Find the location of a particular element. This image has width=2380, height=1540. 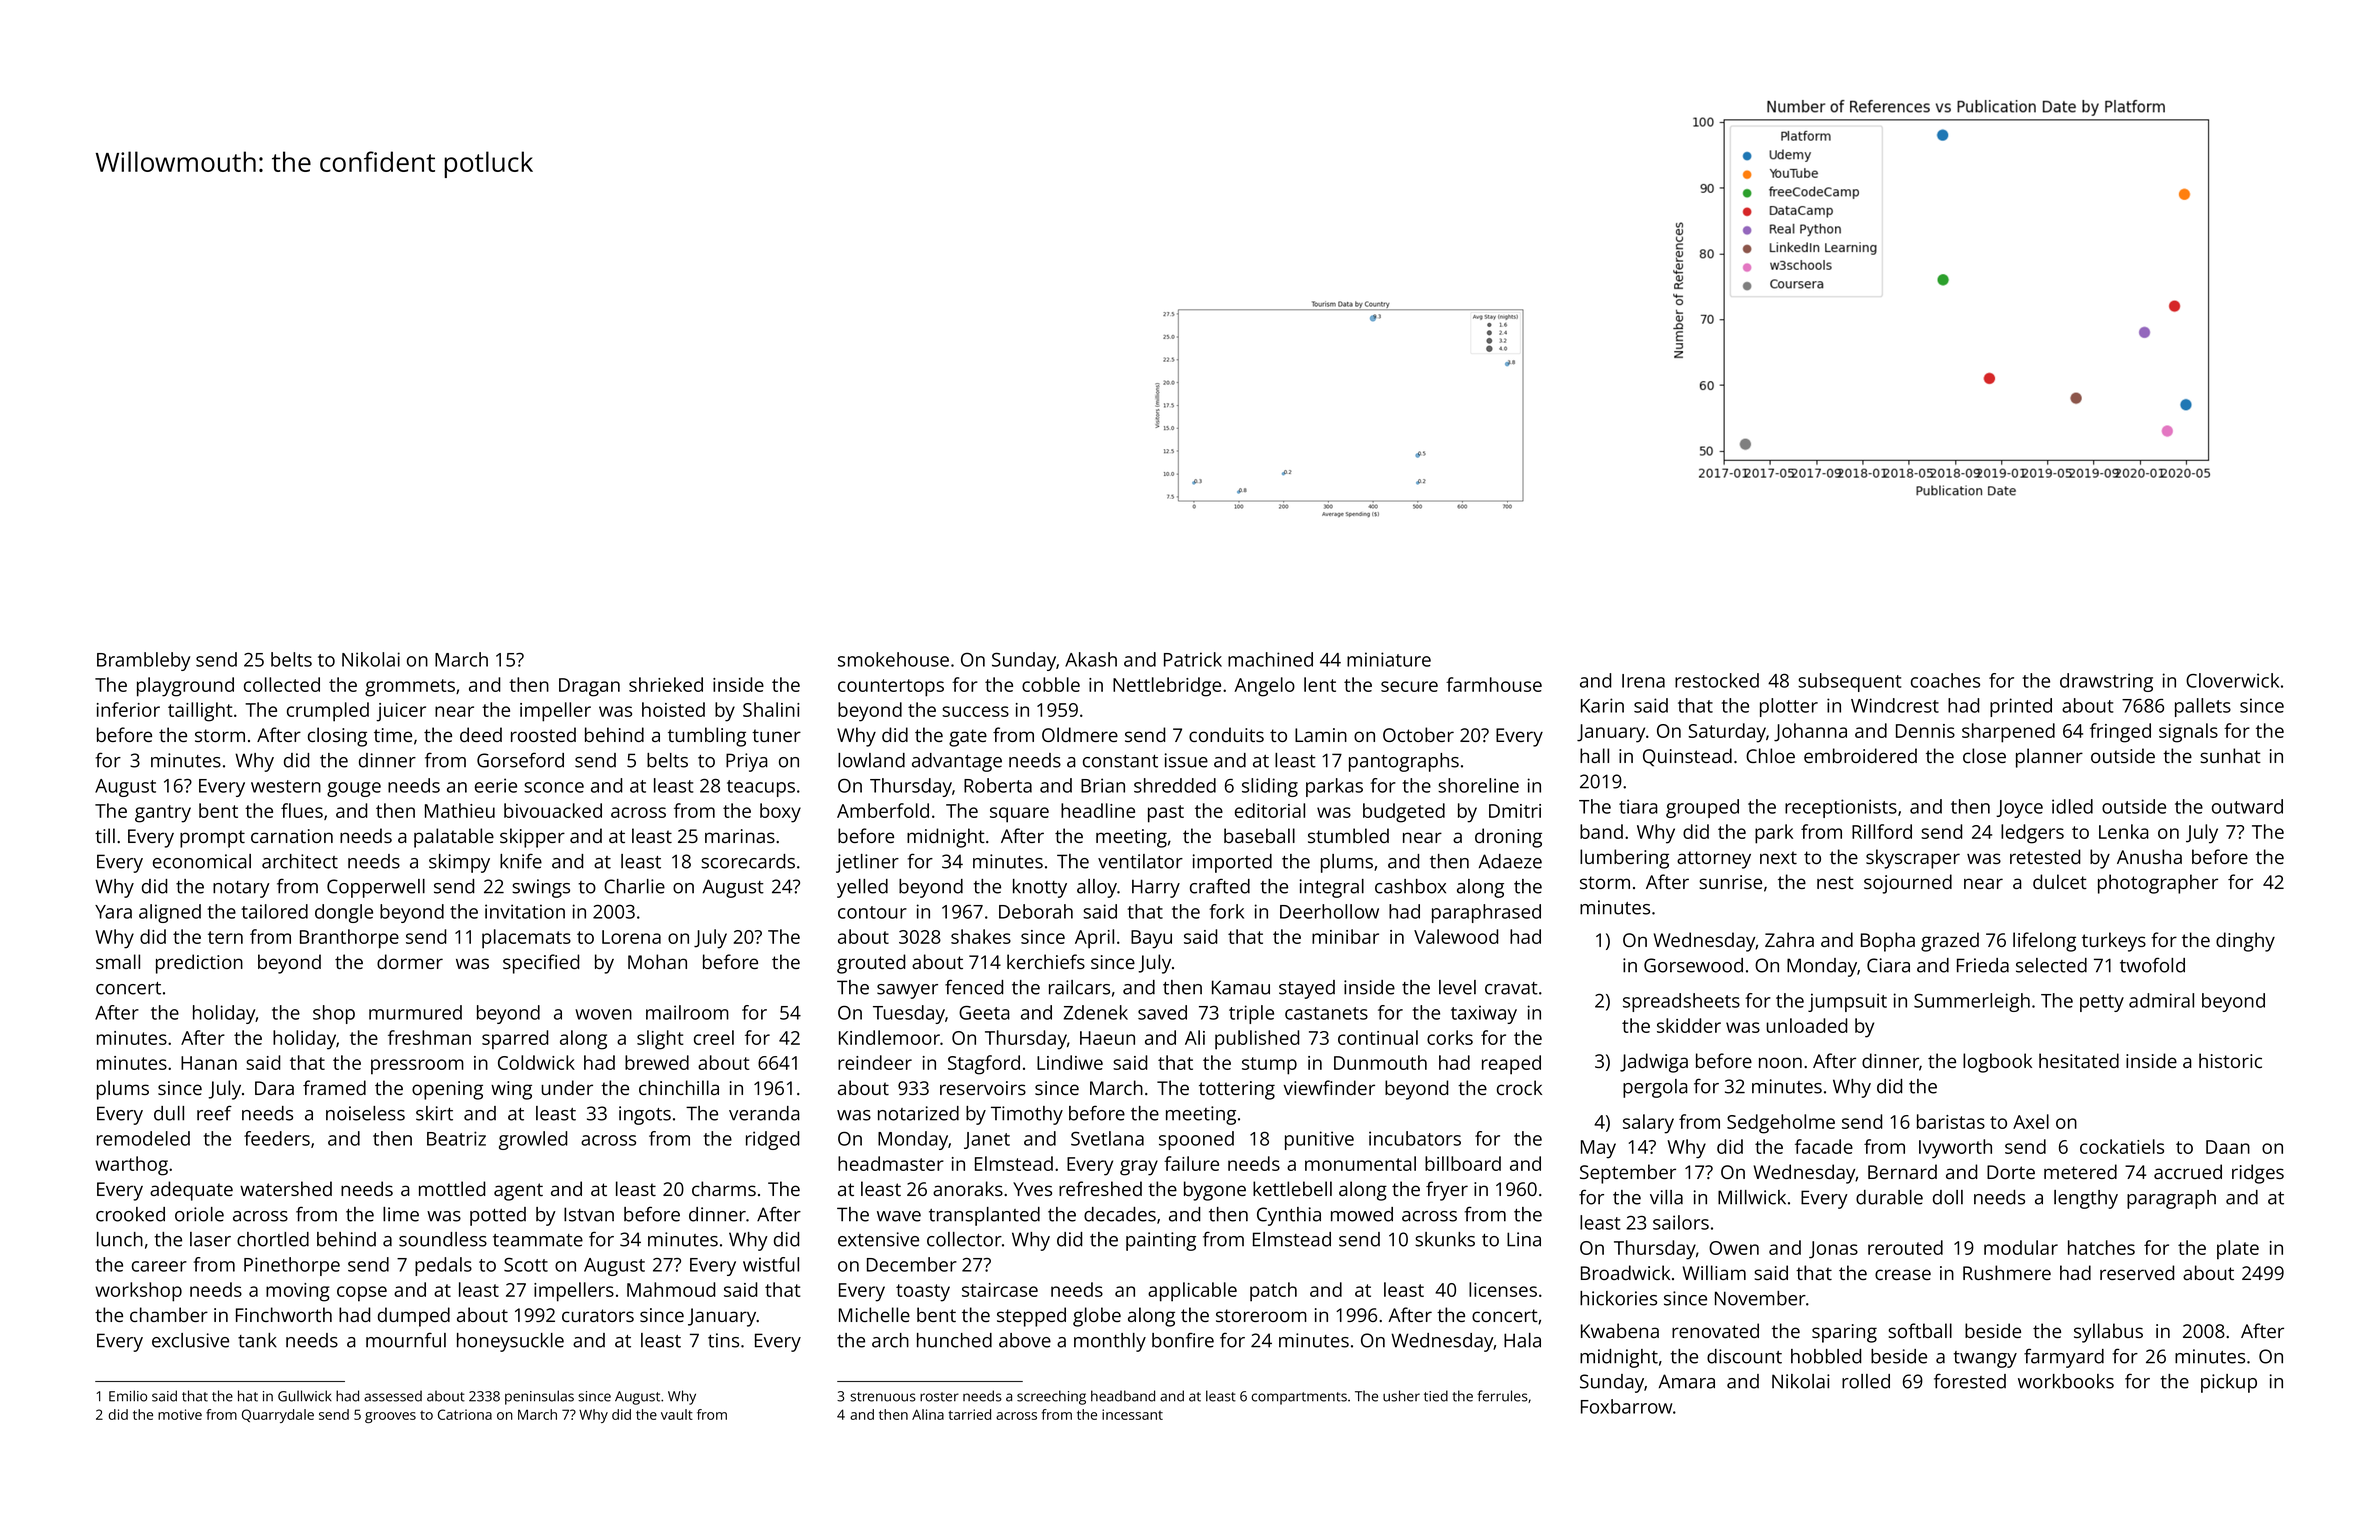

dormer is located at coordinates (410, 961).
